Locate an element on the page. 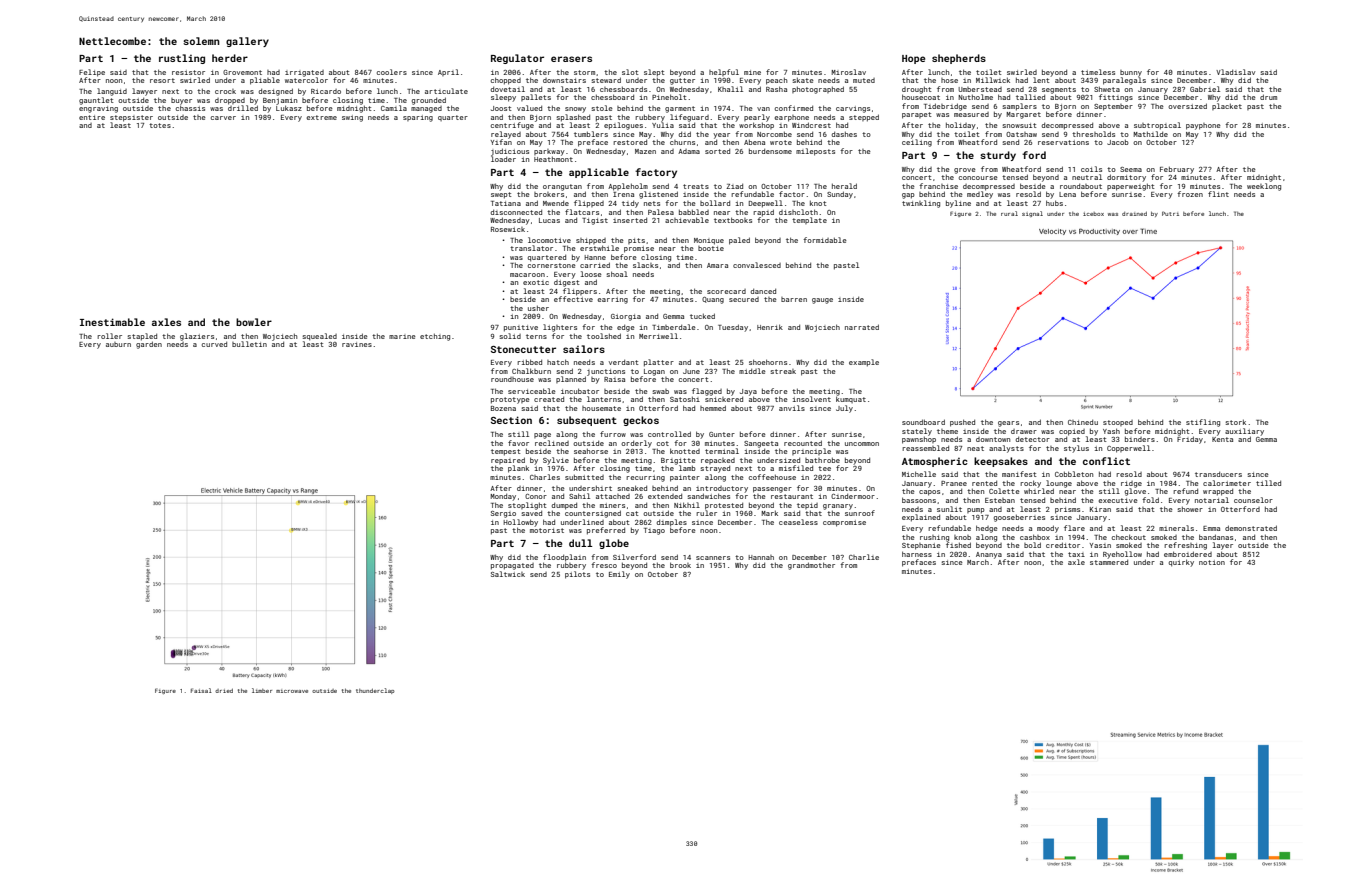 The width and height of the page is (1372, 887). microwave is located at coordinates (292, 691).
